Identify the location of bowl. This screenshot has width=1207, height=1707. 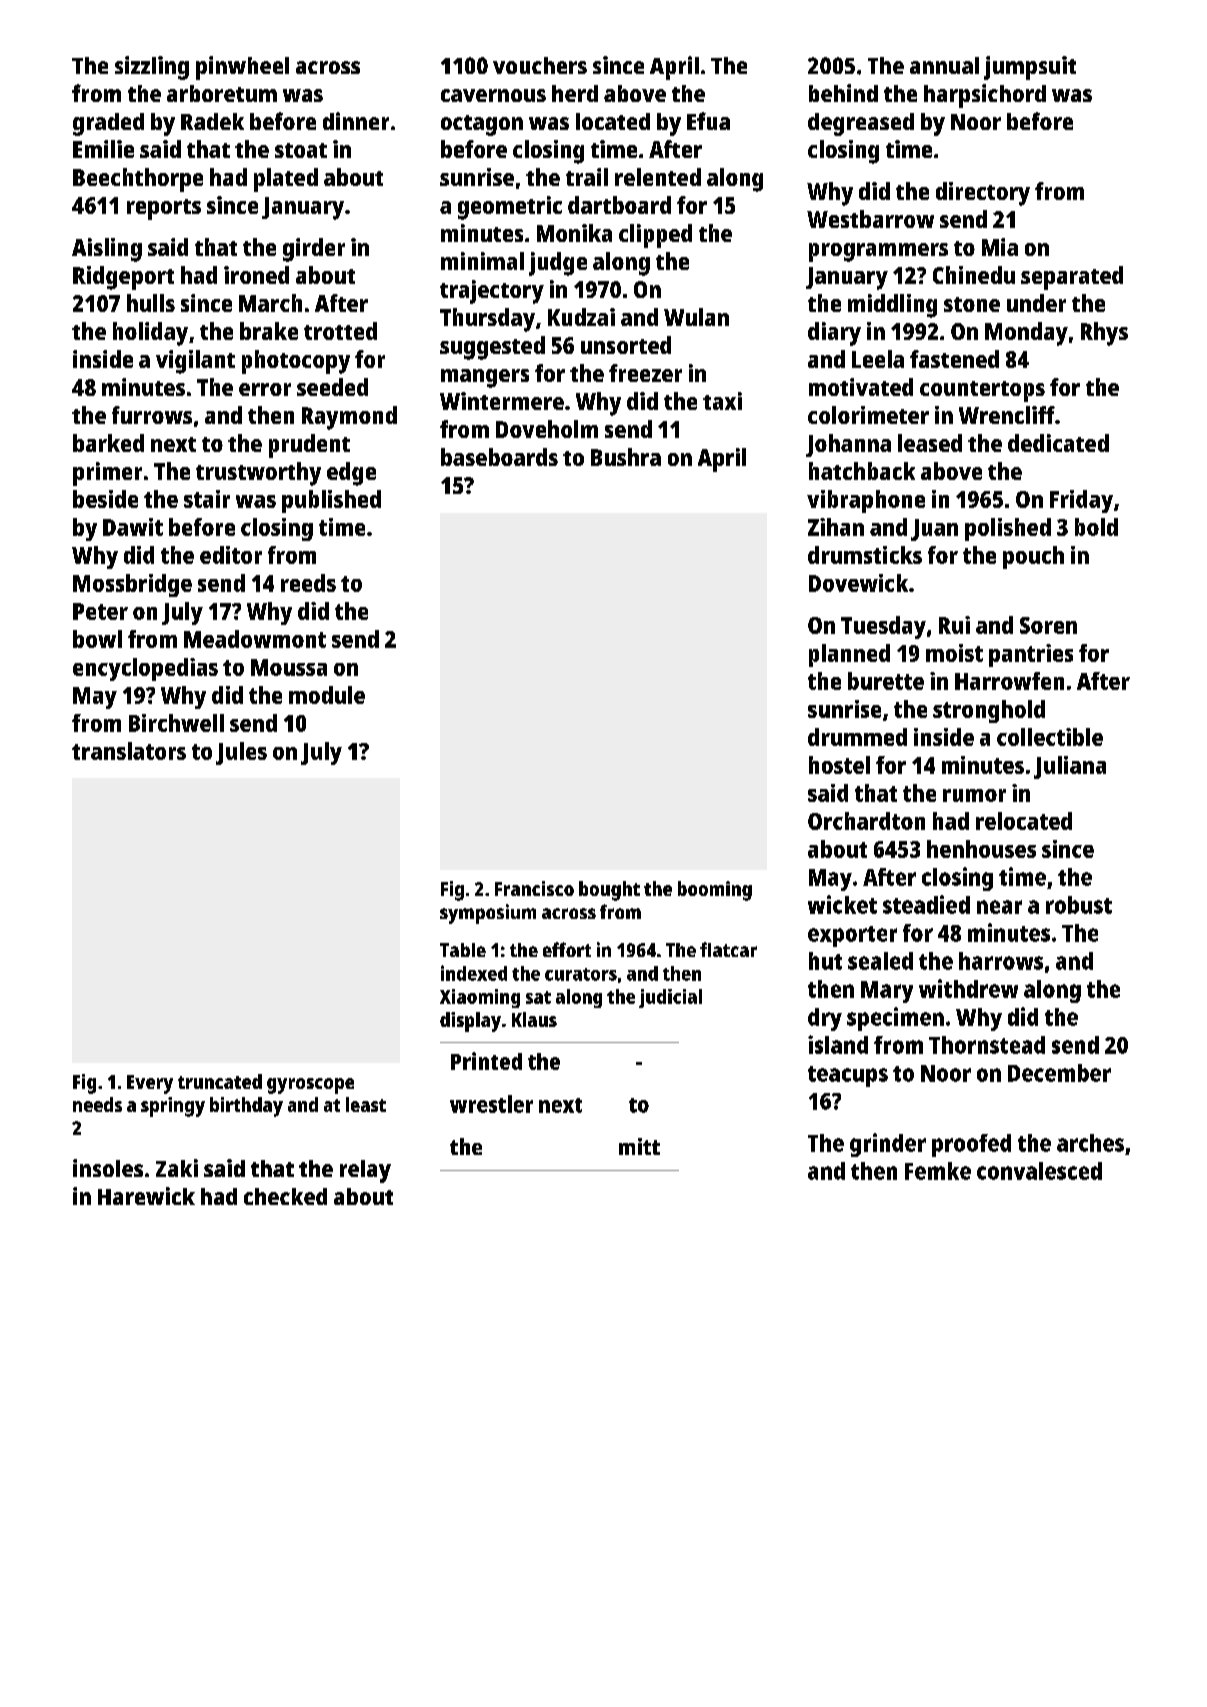
(97, 639).
